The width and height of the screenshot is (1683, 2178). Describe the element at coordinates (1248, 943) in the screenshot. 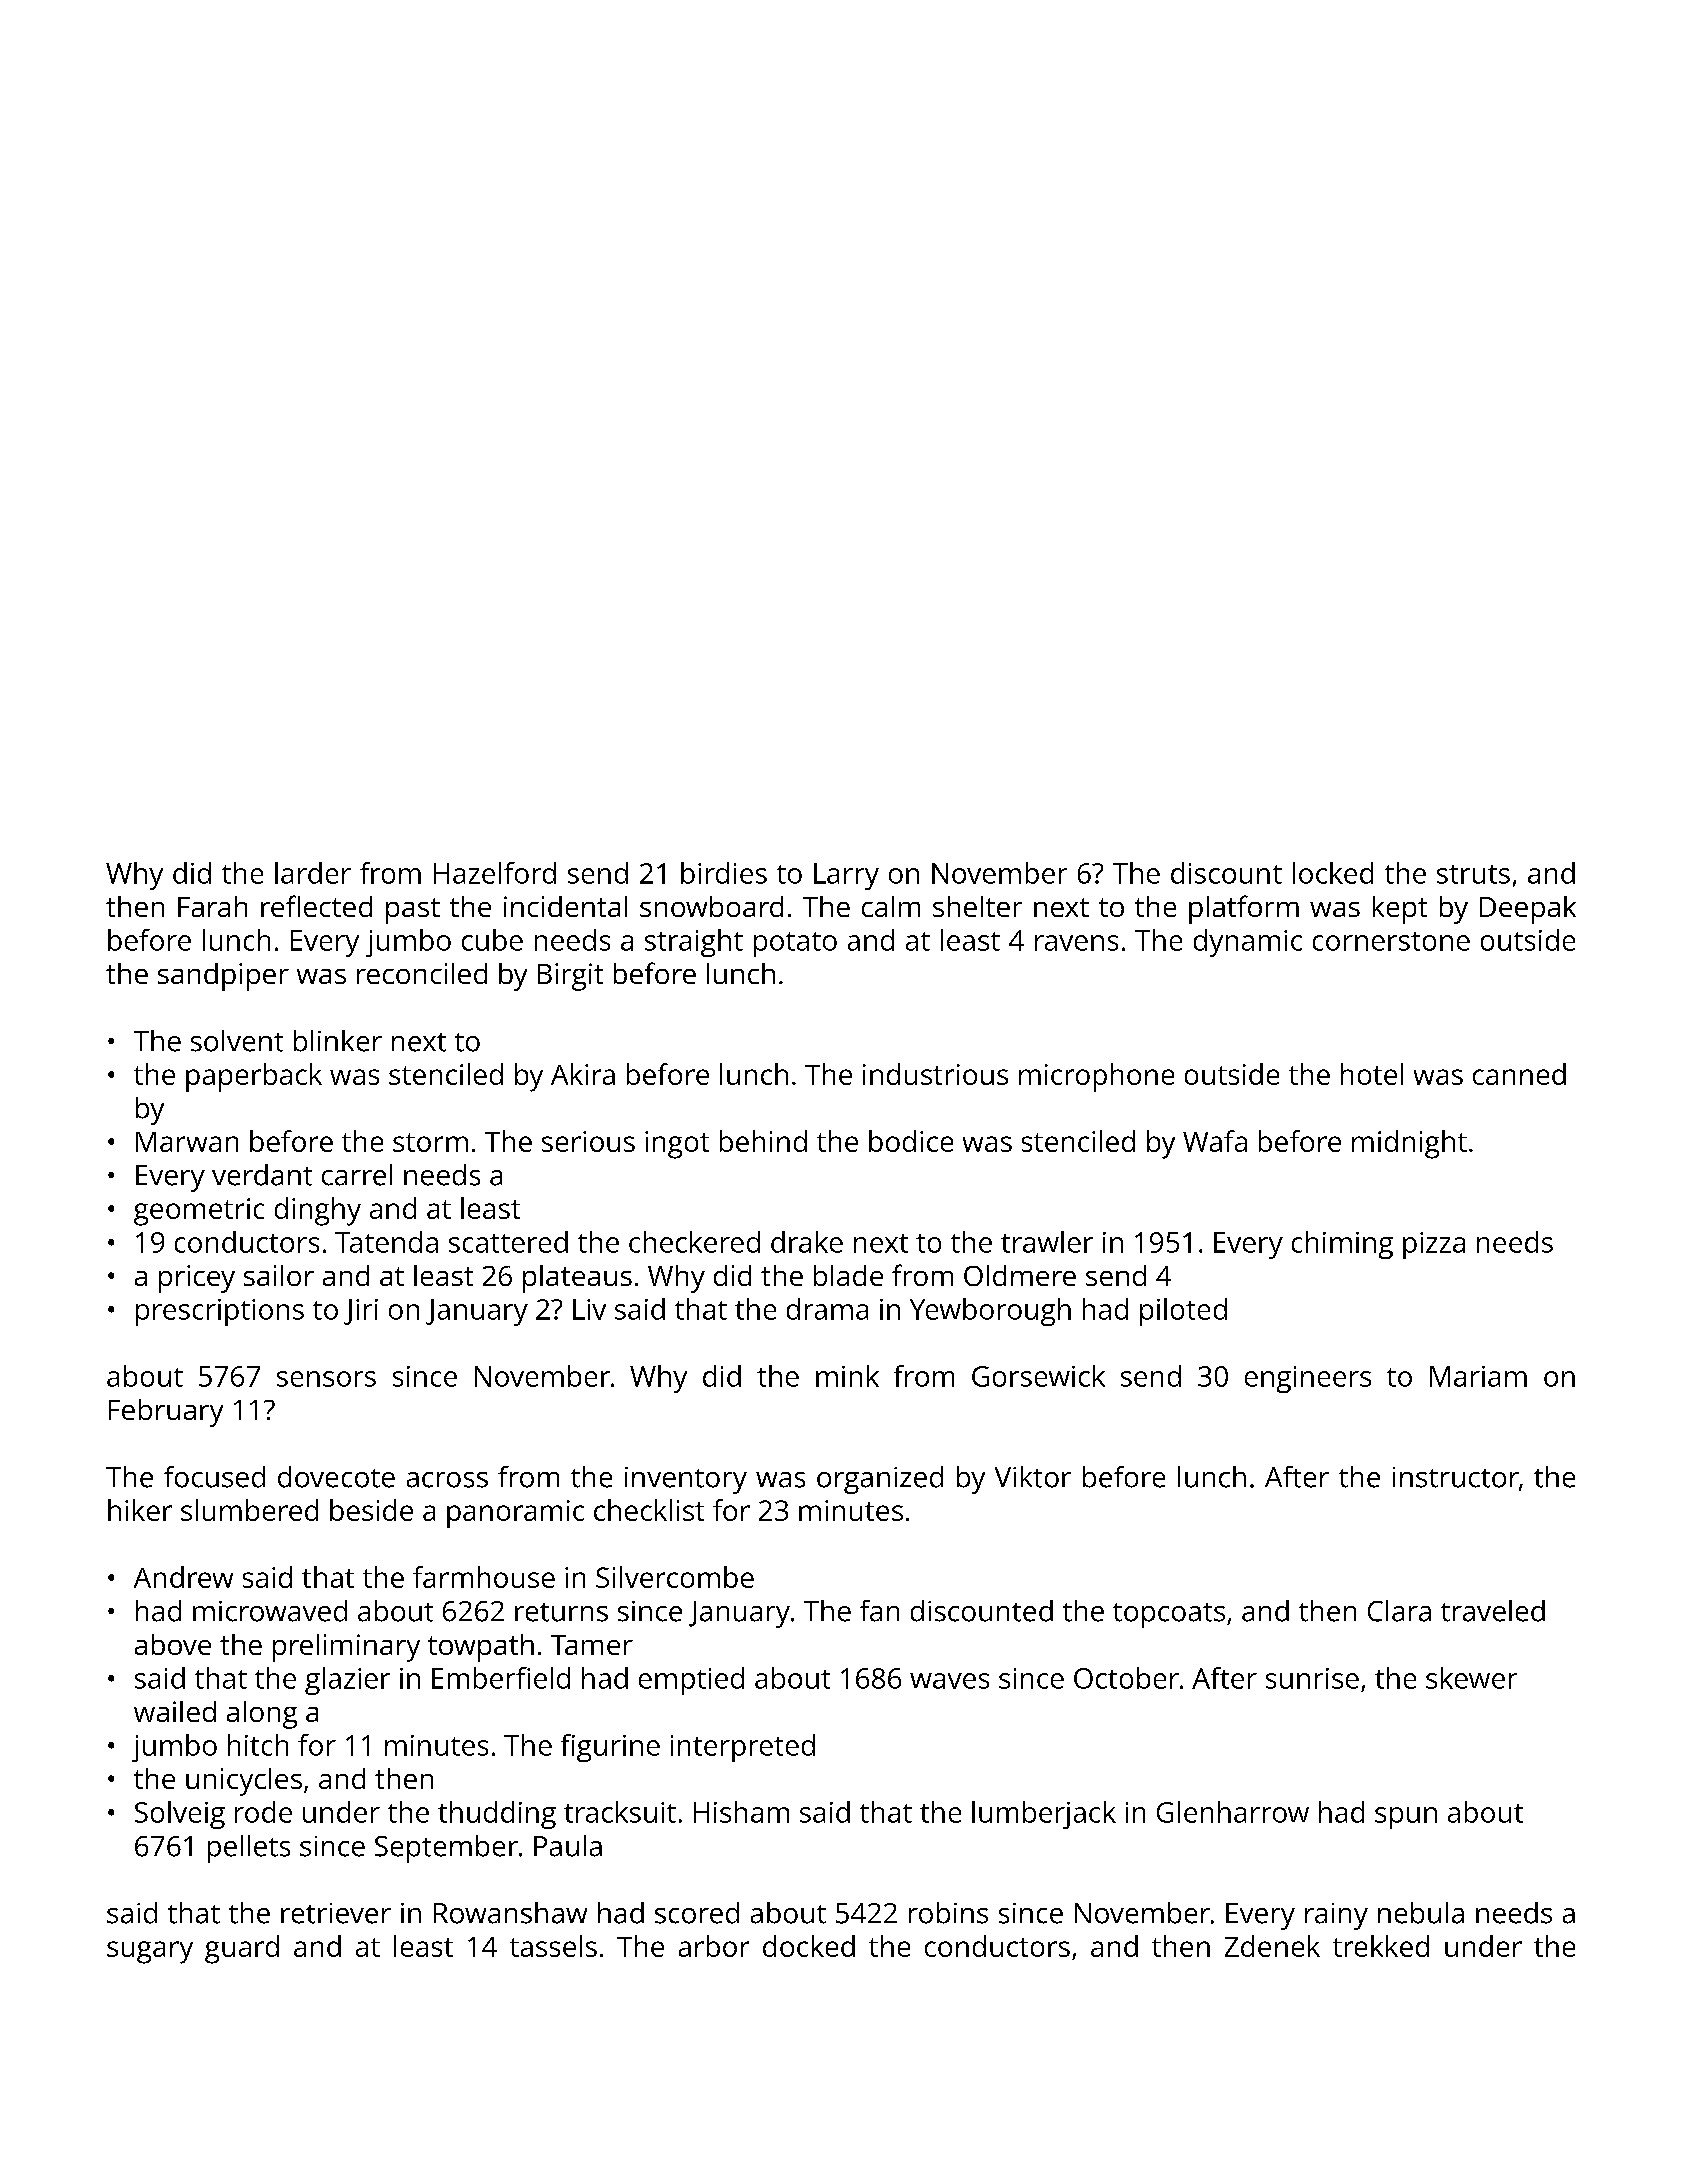

I see `dynamic` at that location.
